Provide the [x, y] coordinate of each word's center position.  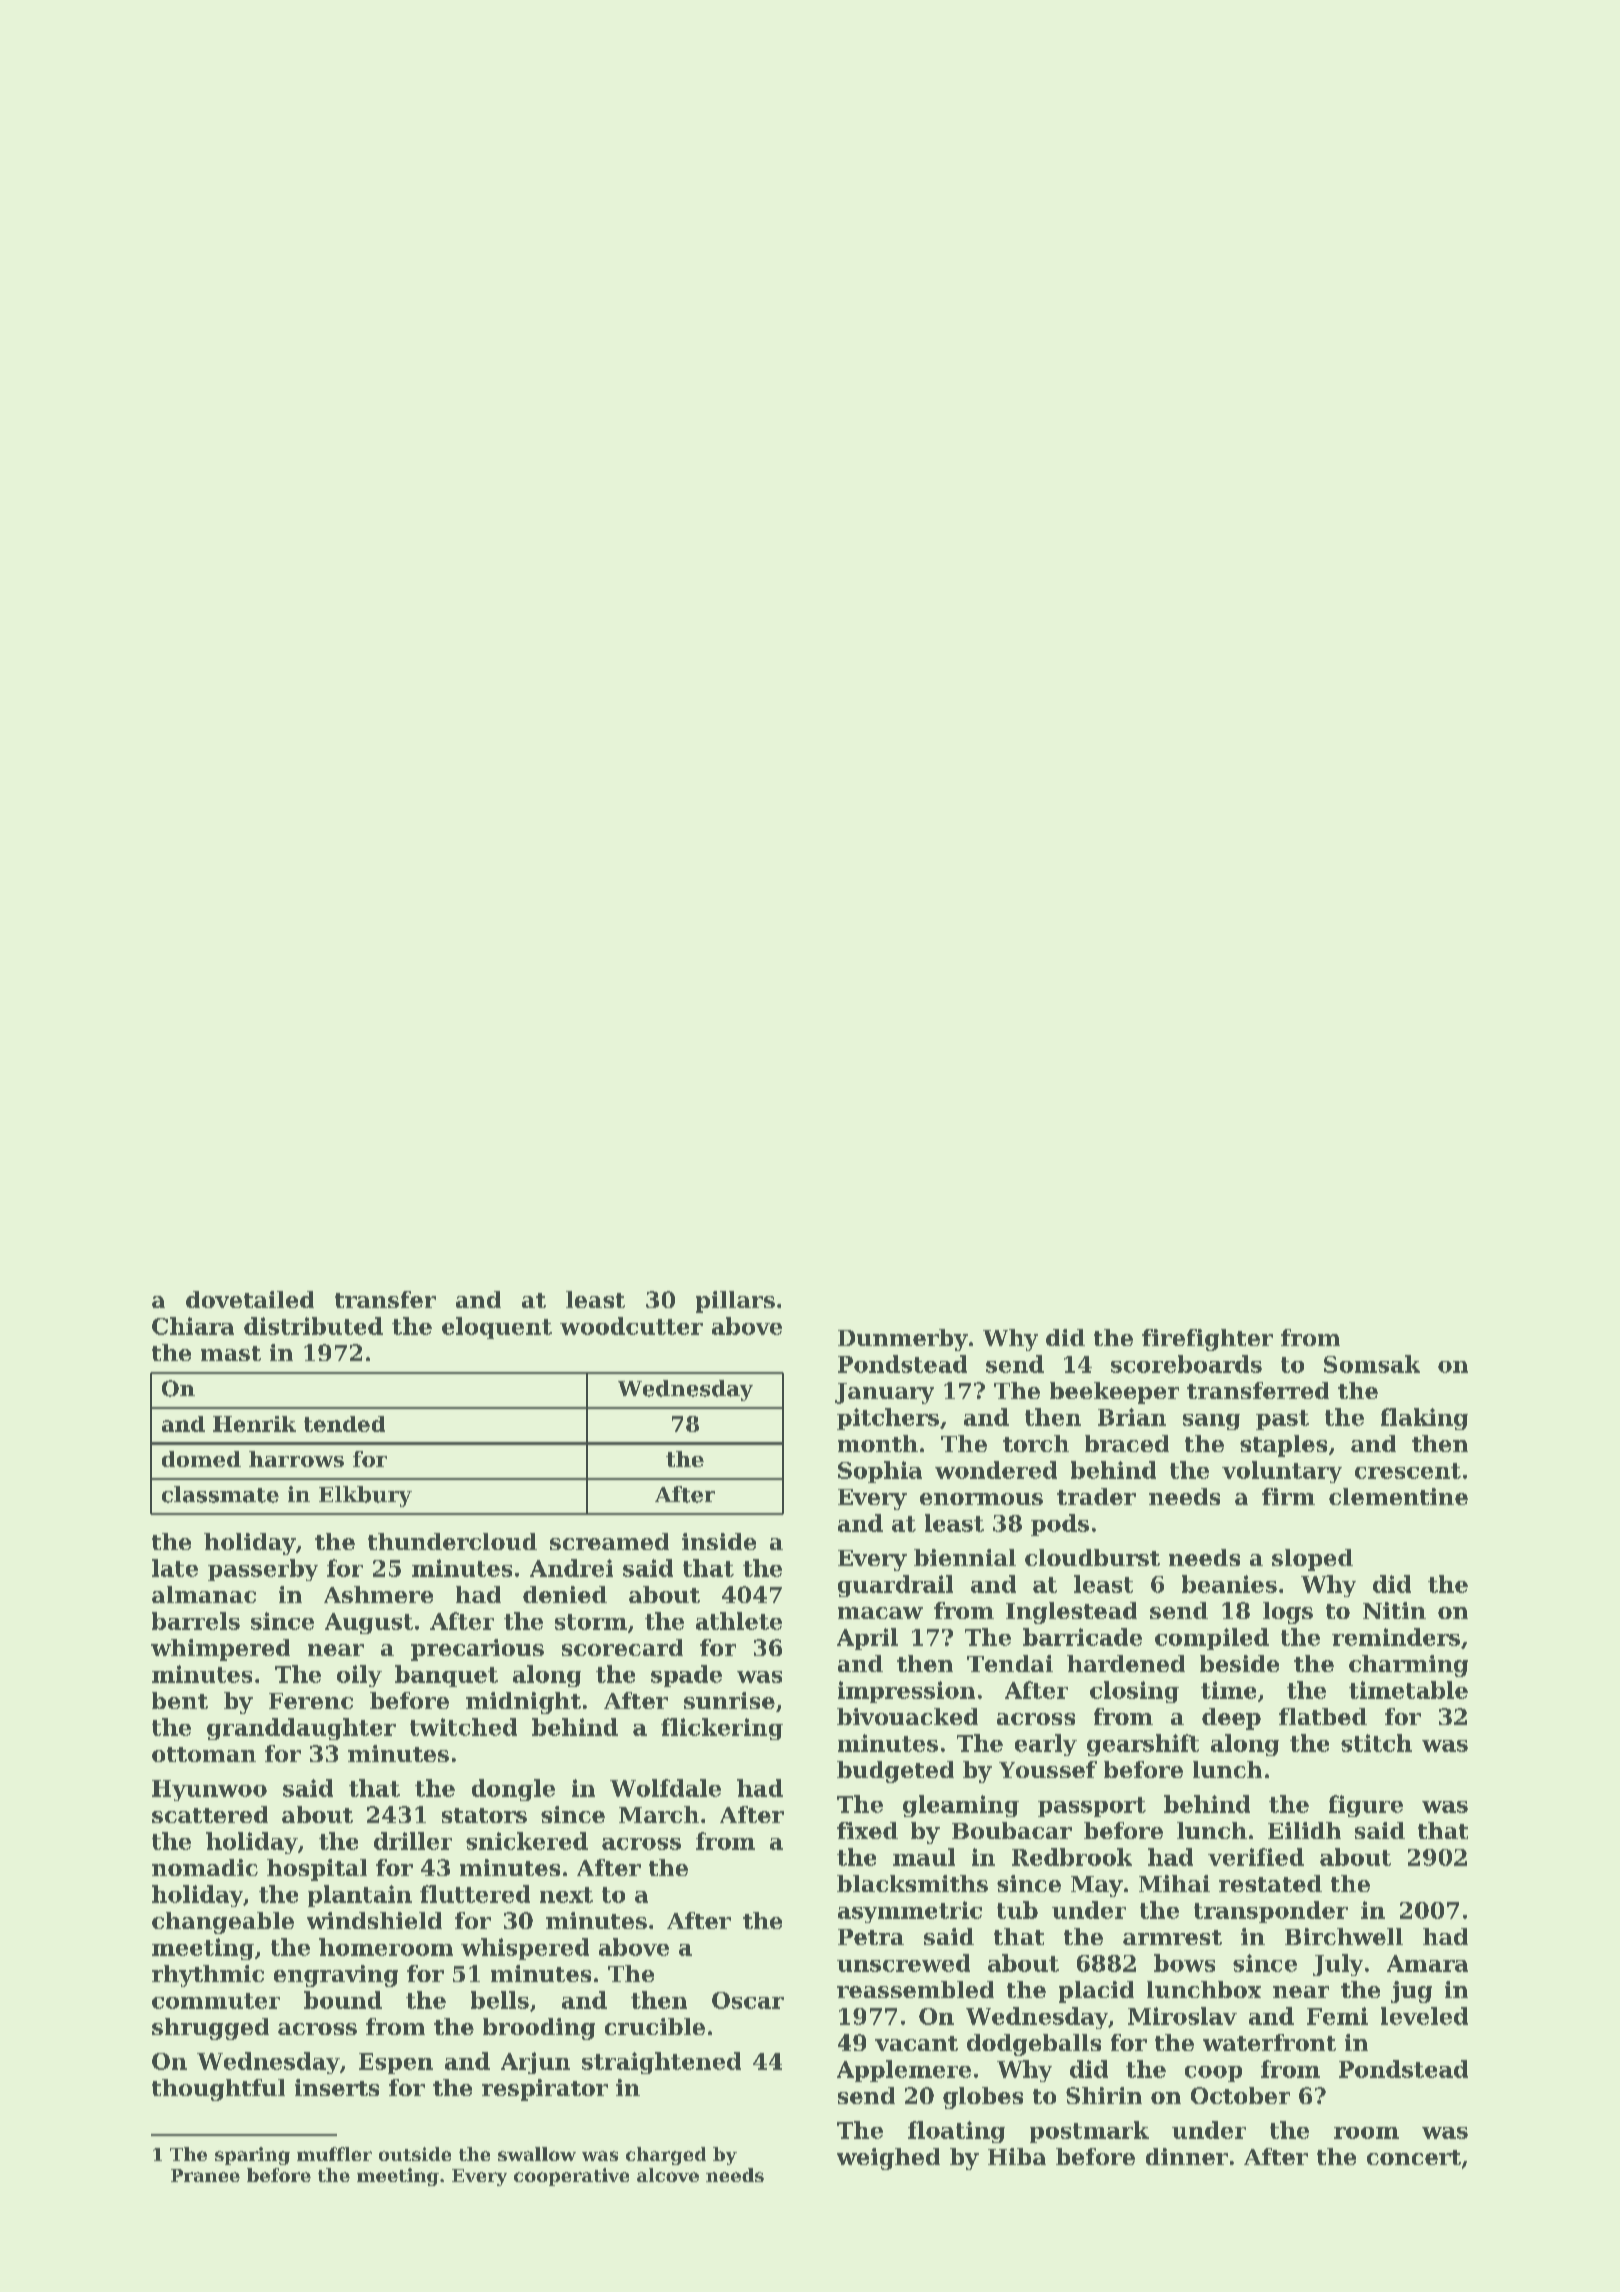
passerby [263, 1570]
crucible [655, 2026]
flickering [722, 1729]
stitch [1376, 1743]
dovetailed [250, 1299]
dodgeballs [1034, 2045]
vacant [916, 2043]
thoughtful [218, 2090]
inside [719, 1541]
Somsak [1372, 1364]
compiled [1212, 1639]
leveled [1424, 2016]
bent [180, 1700]
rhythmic [208, 1976]
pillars [735, 1302]
